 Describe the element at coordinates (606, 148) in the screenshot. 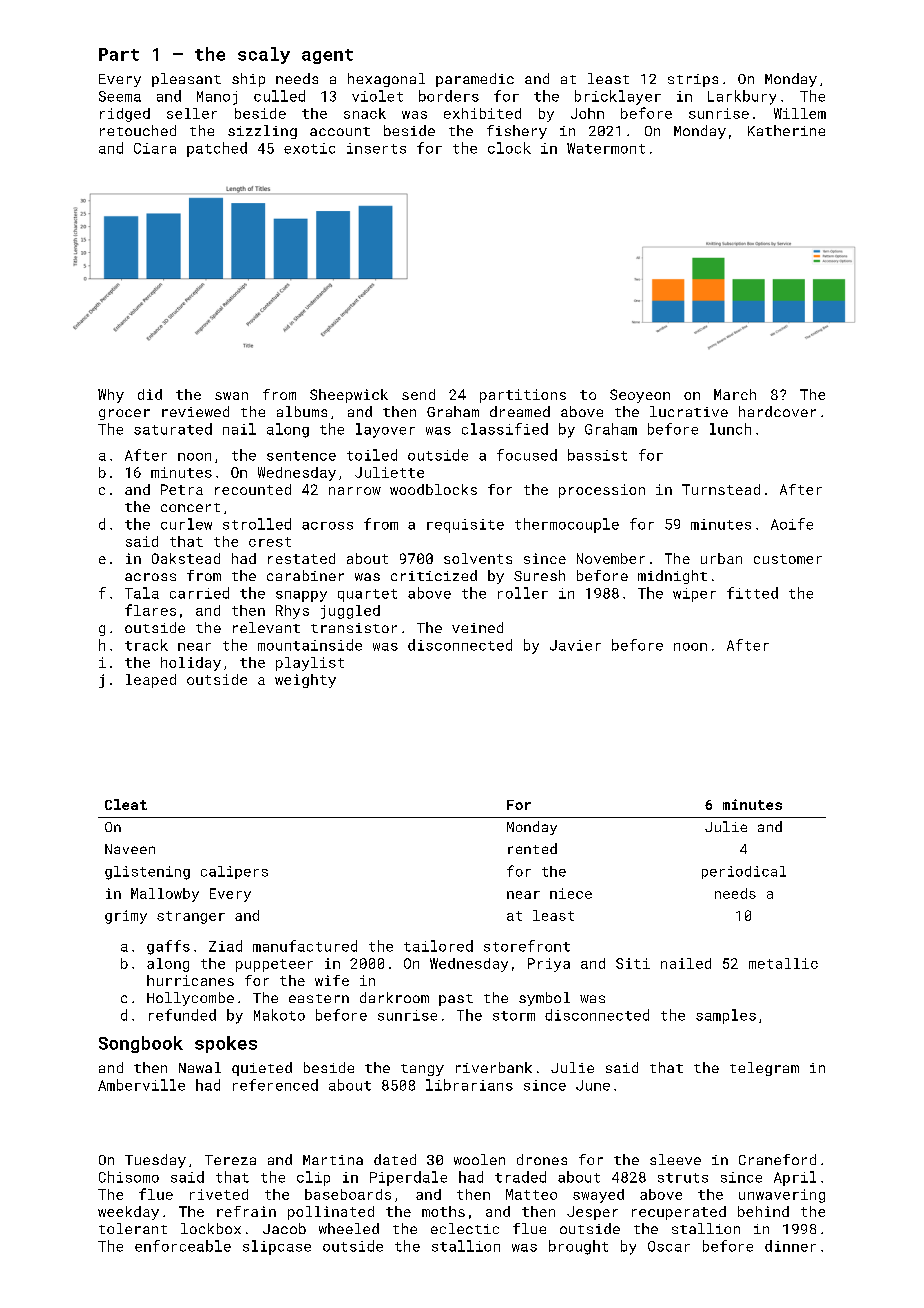

I see `Watermont` at that location.
